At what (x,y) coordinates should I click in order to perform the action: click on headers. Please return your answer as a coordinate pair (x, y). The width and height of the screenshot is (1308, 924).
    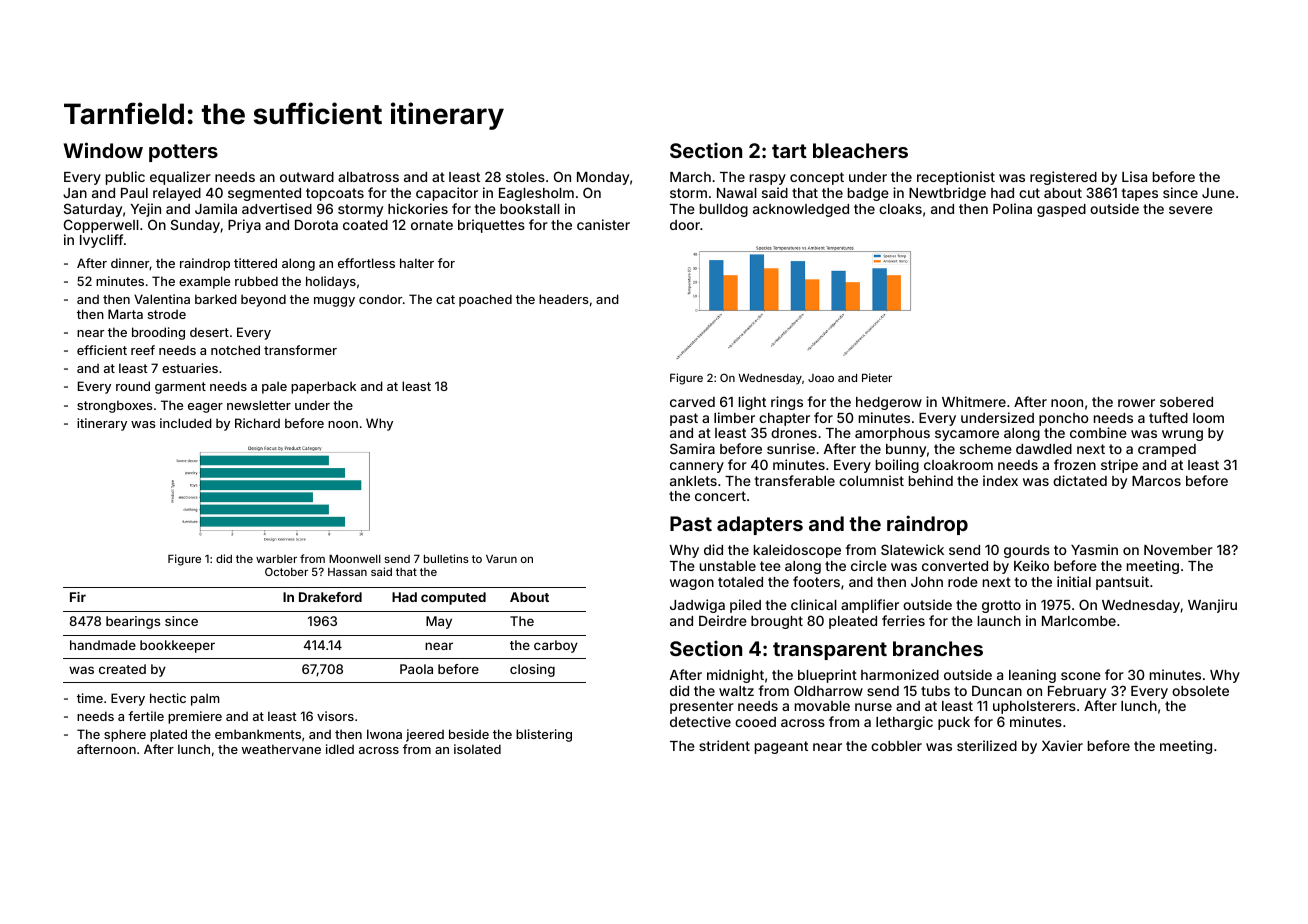
    Looking at the image, I should click on (564, 299).
